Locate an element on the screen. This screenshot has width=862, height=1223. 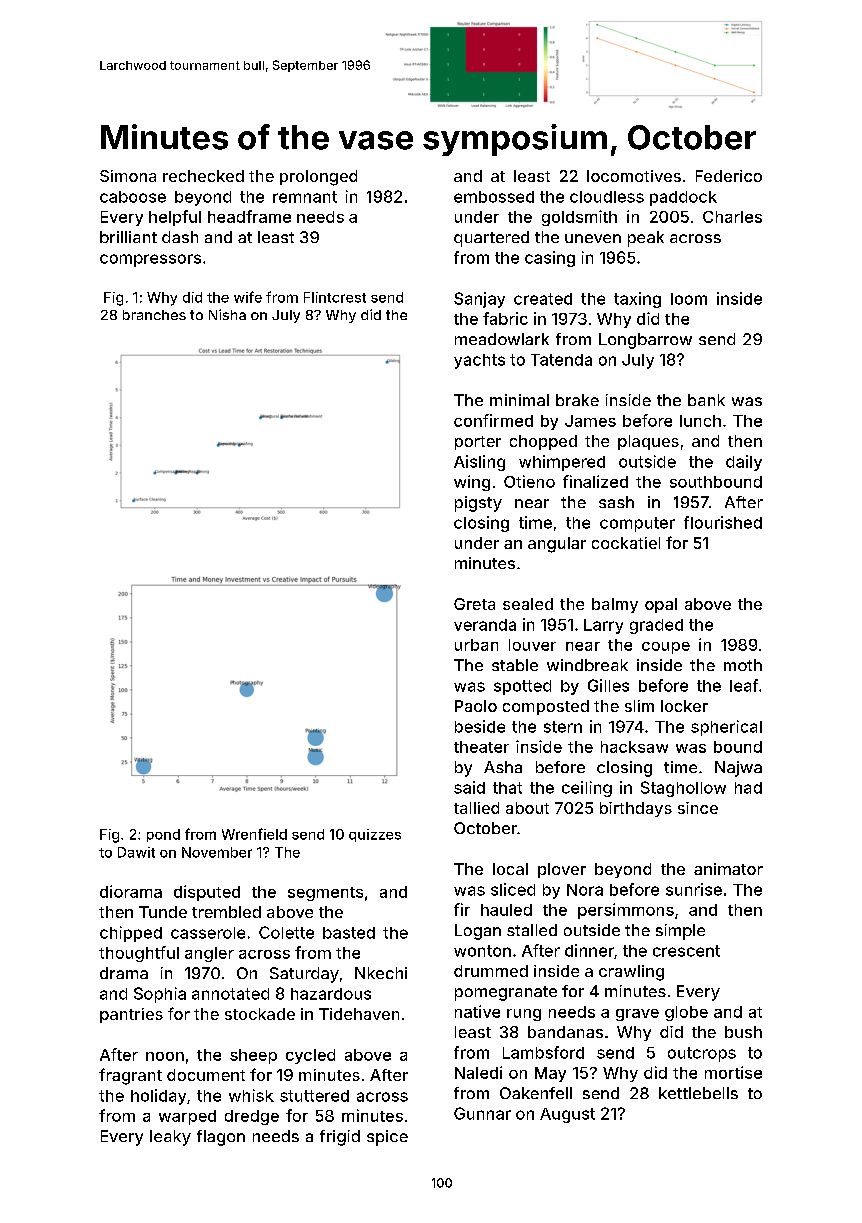
porter is located at coordinates (478, 443).
